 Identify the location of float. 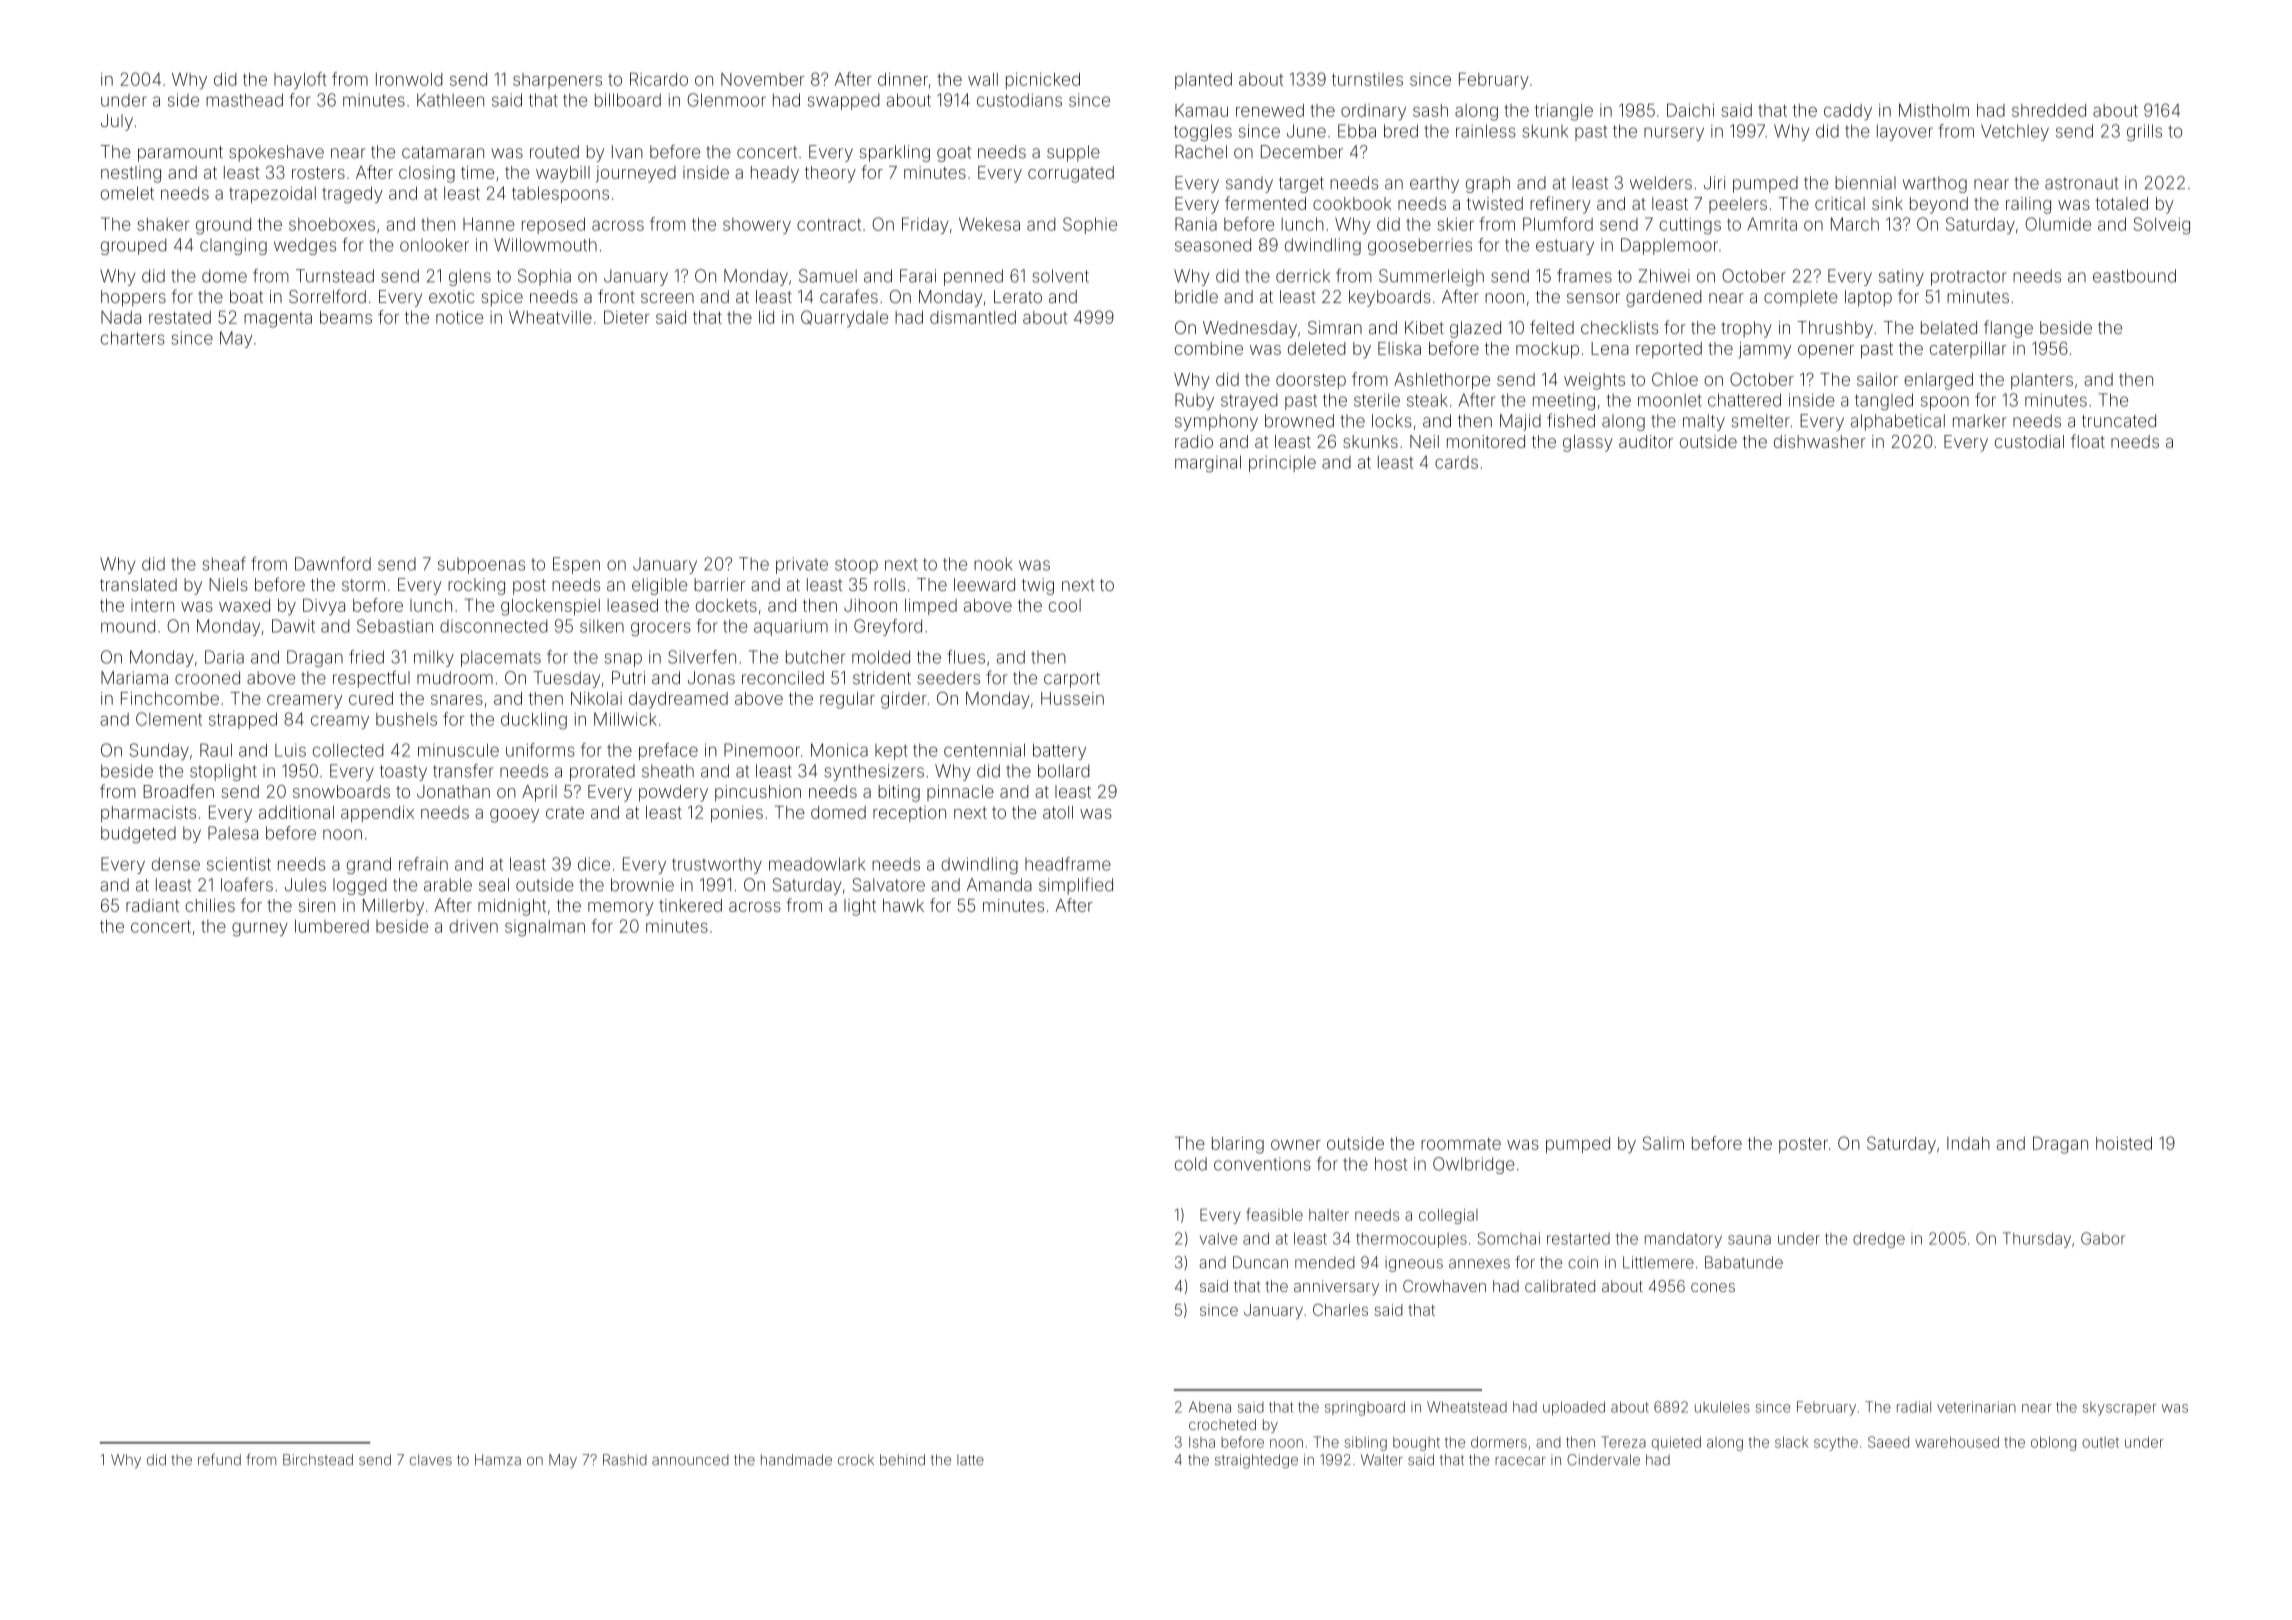
(2088, 441).
